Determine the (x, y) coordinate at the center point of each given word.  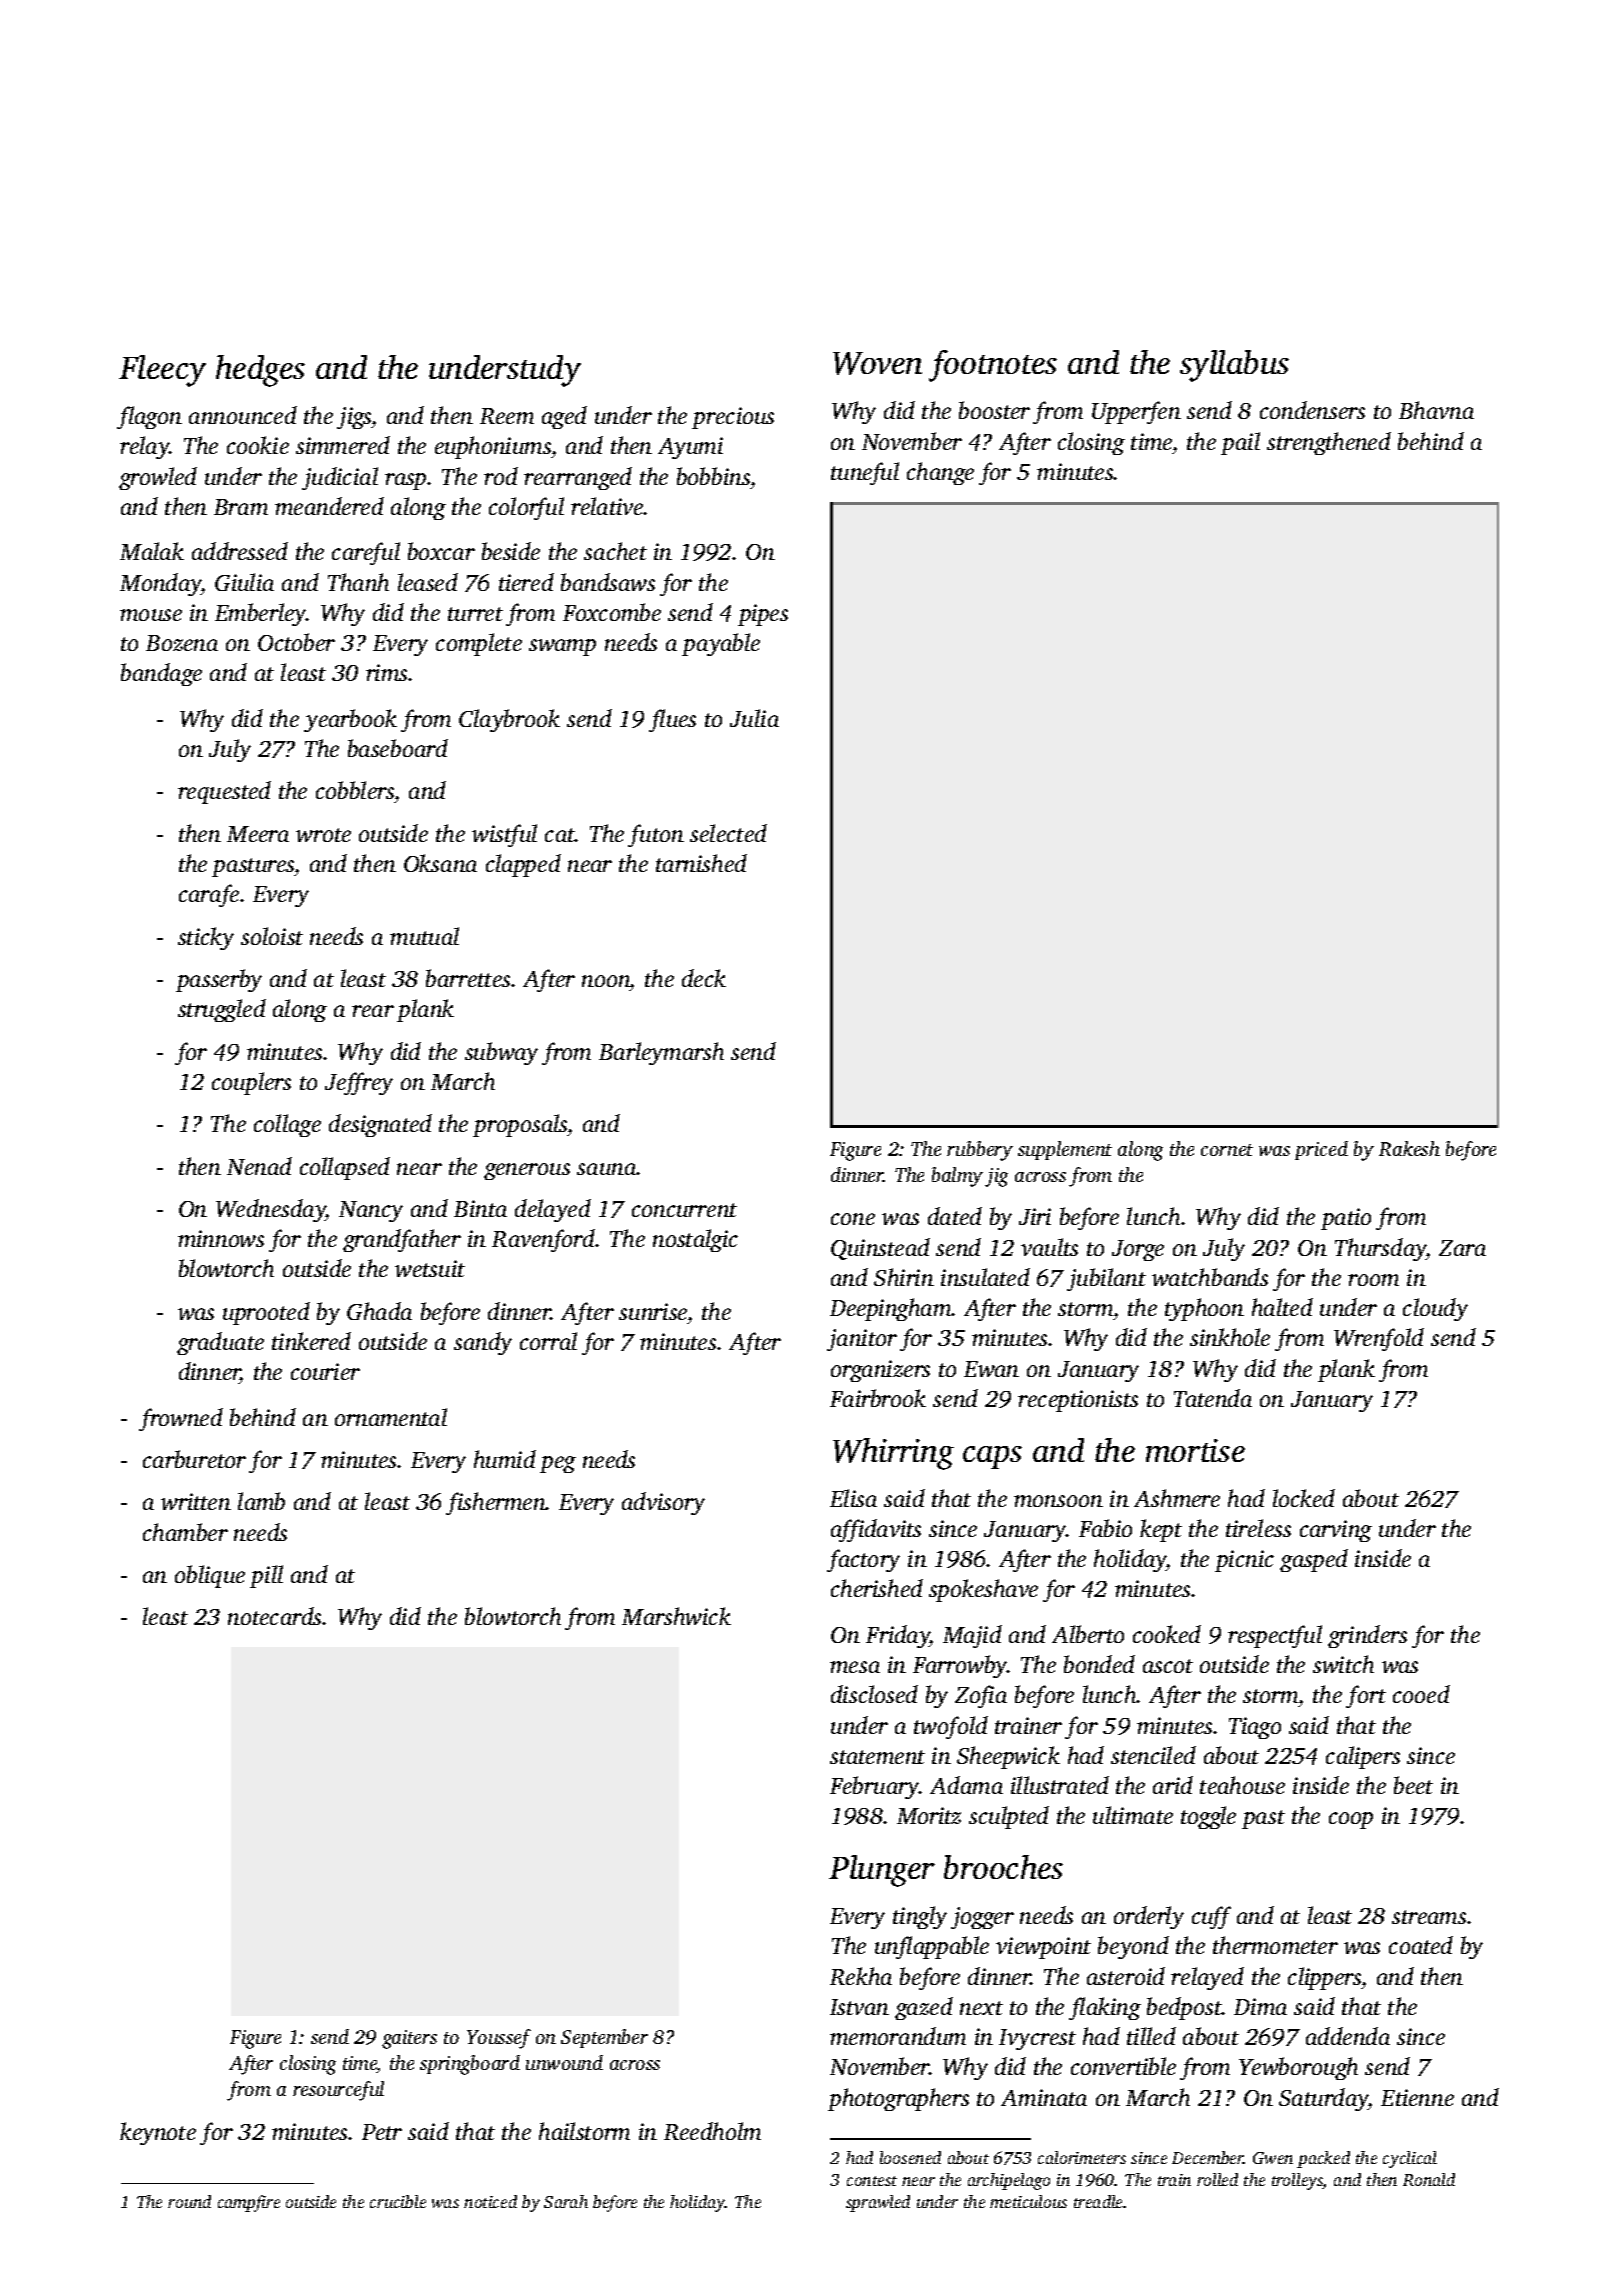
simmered (343, 445)
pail (1240, 443)
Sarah (566, 2201)
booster (994, 410)
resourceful (338, 2091)
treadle (1099, 2201)
